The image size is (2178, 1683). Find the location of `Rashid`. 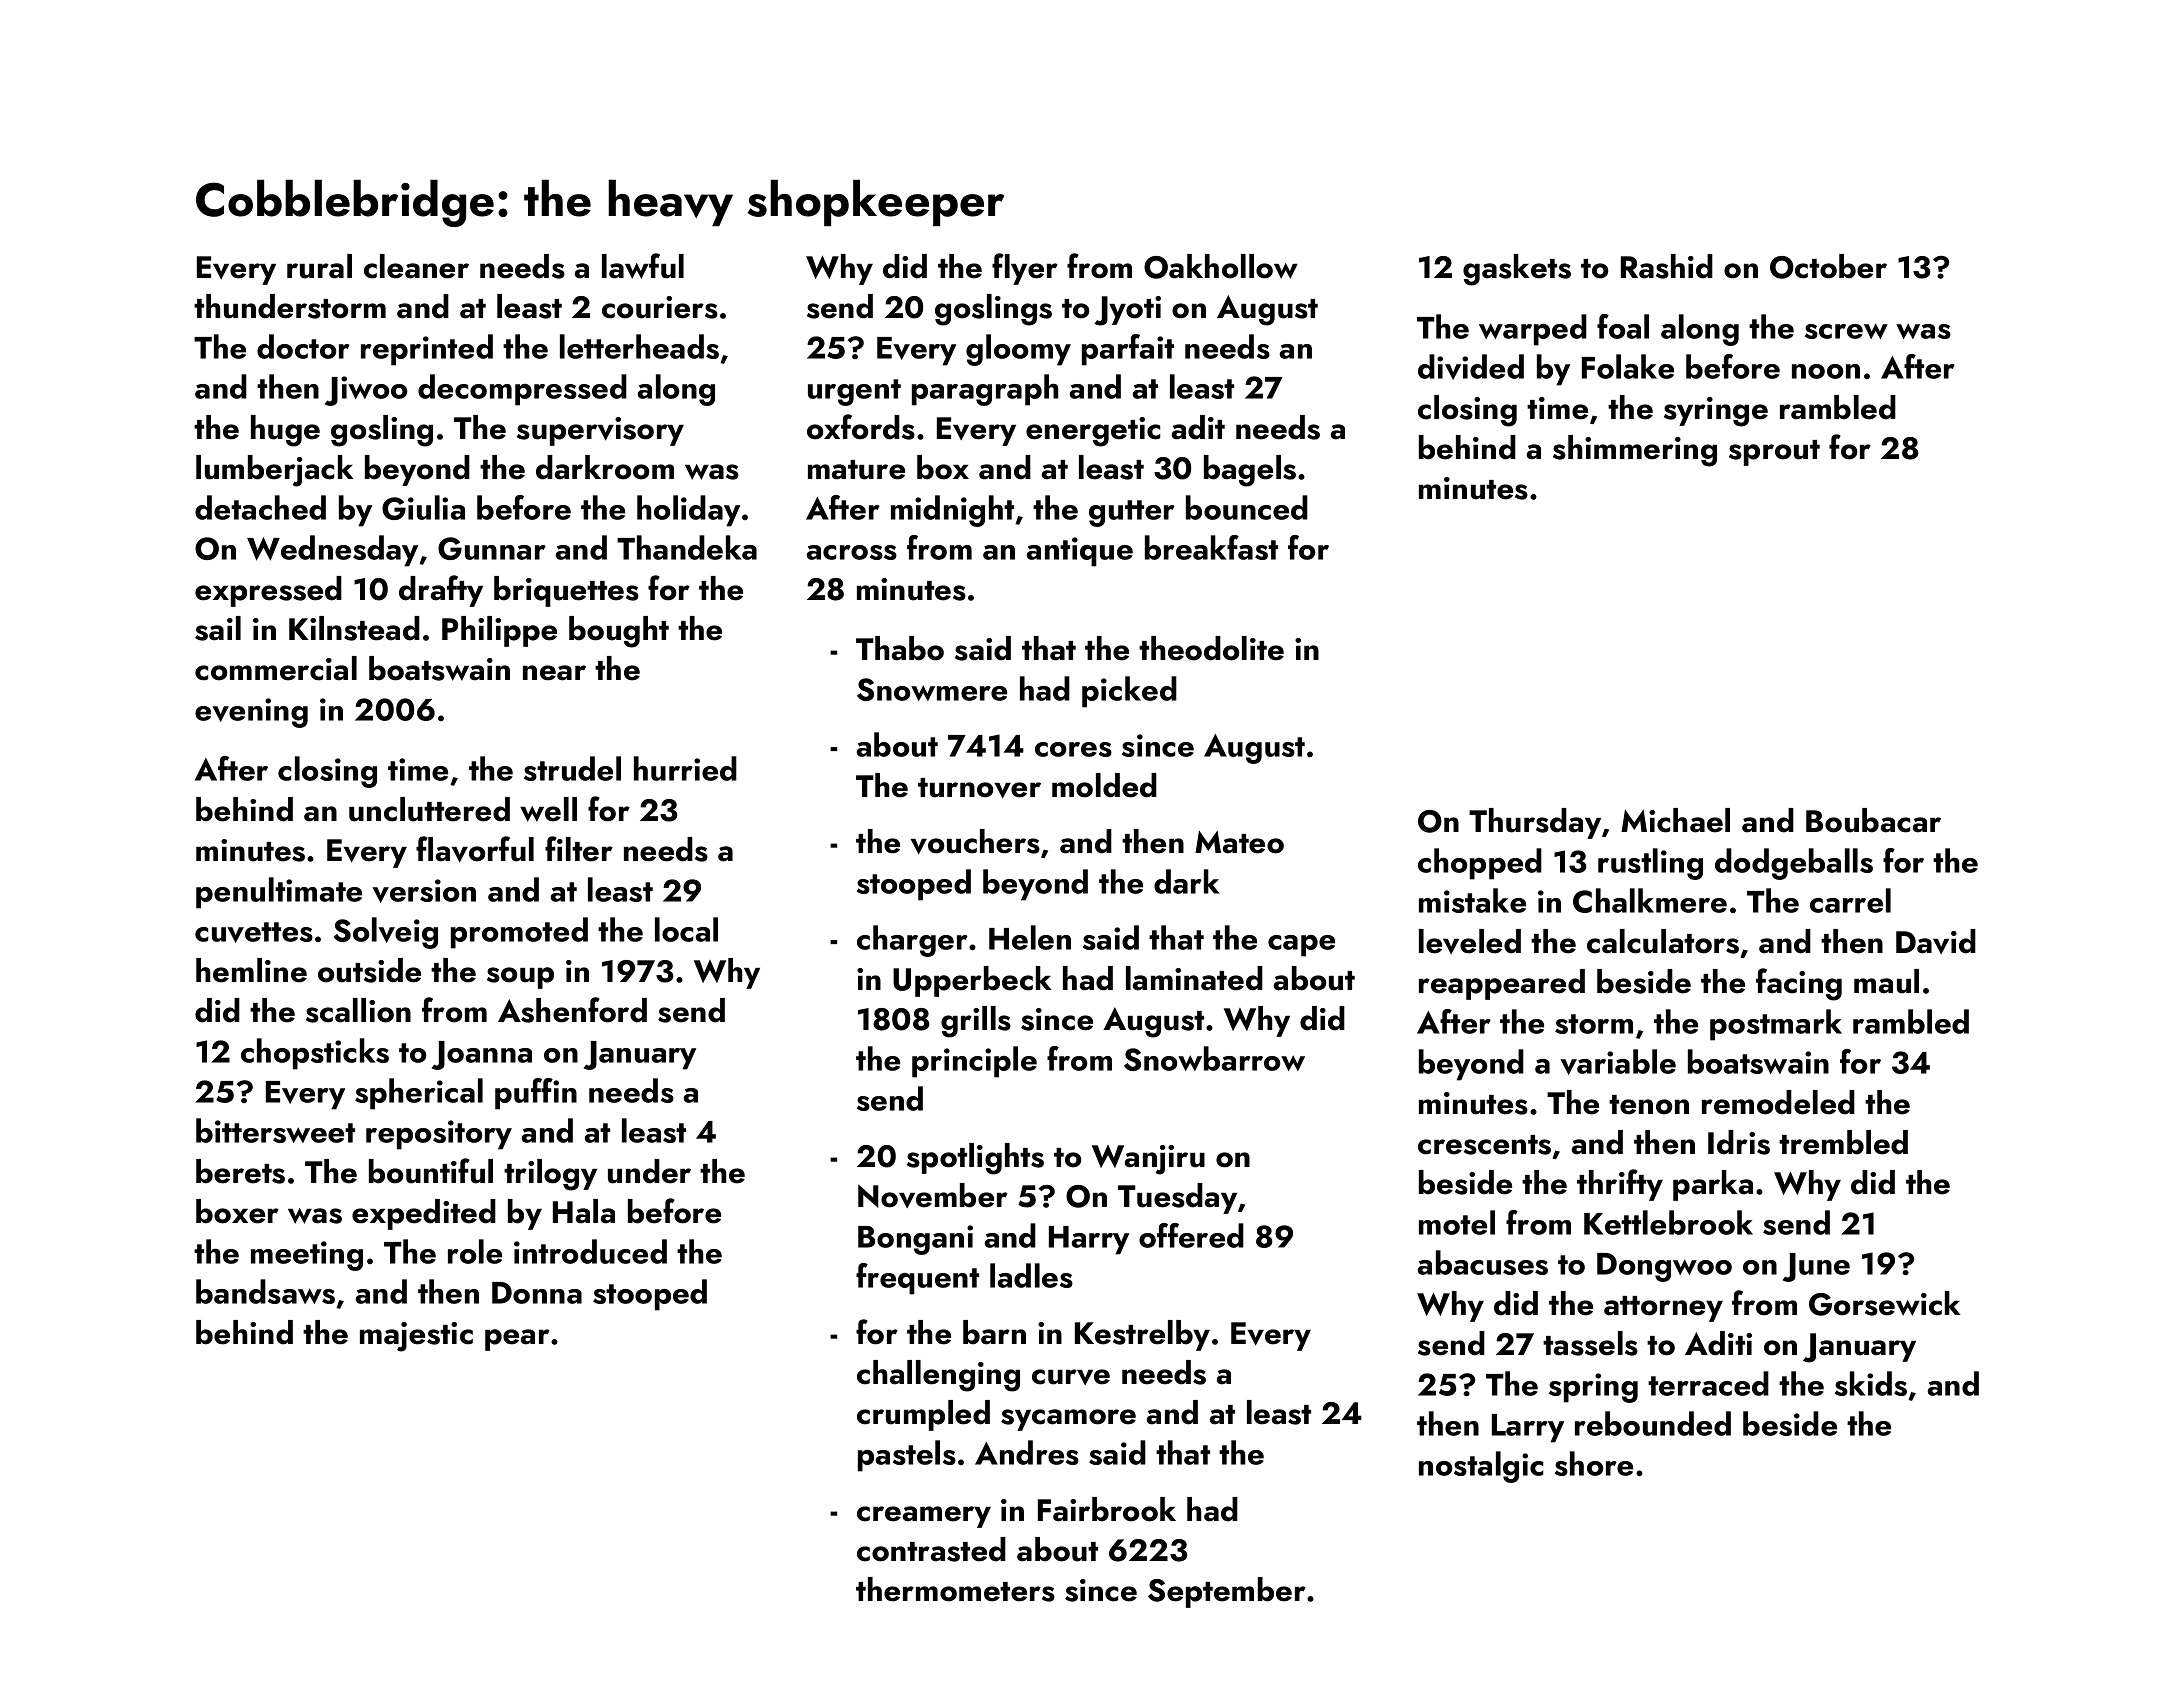

Rashid is located at coordinates (1667, 266).
